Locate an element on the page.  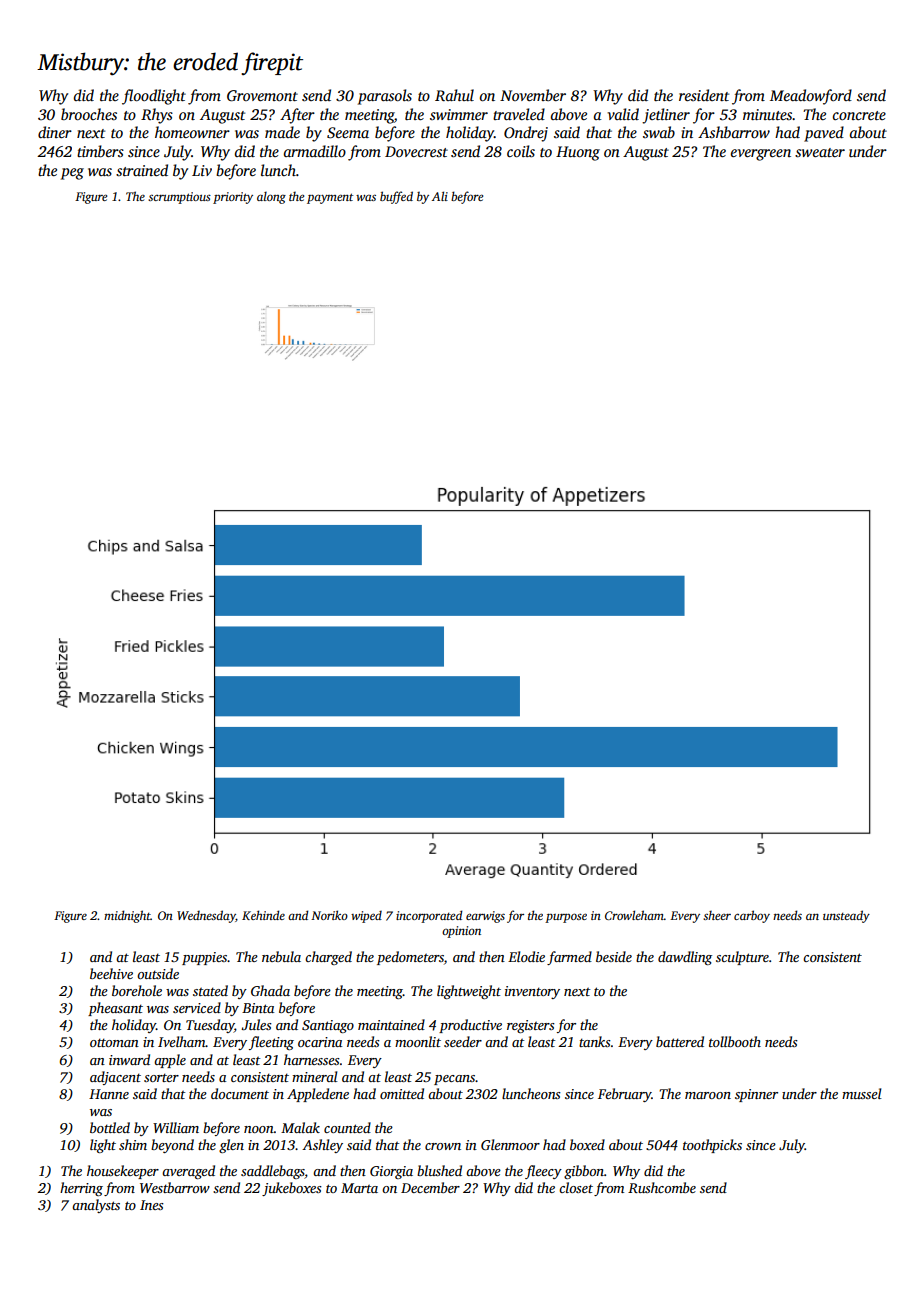
evergreen is located at coordinates (761, 155).
